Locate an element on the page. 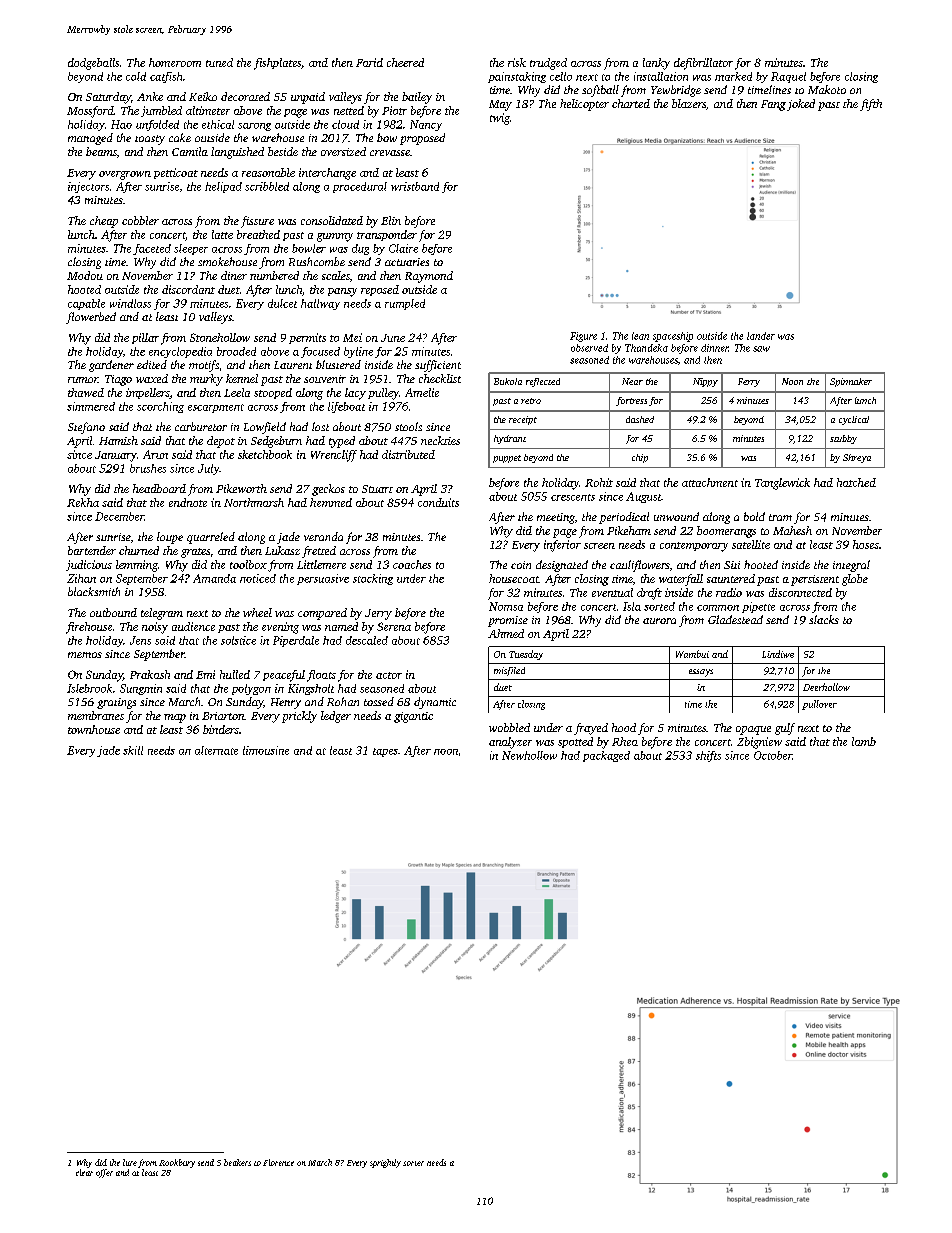 This document has height=1233, width=952. blazers is located at coordinates (689, 103).
